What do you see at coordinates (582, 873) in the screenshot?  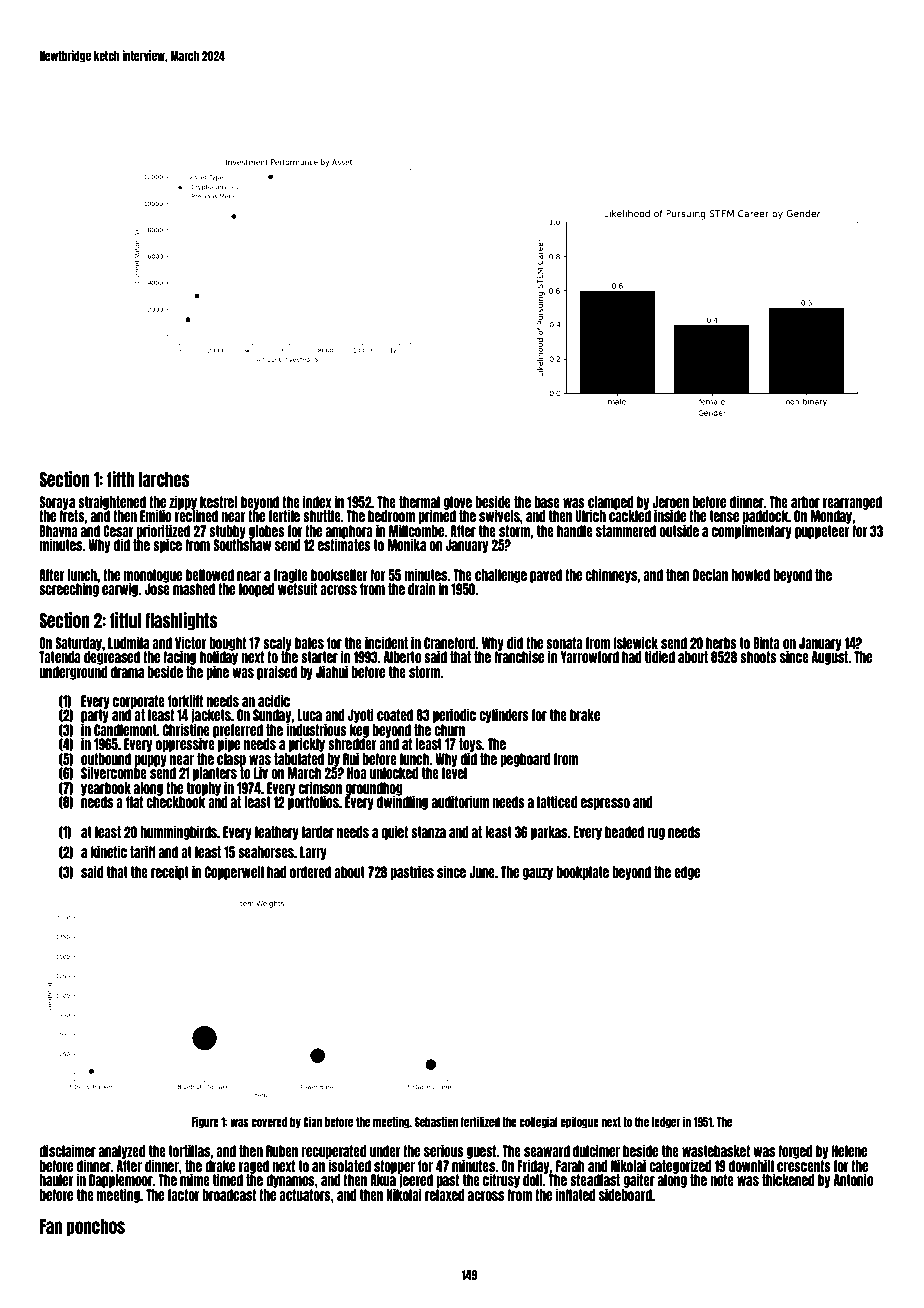 I see `bookplate` at bounding box center [582, 873].
